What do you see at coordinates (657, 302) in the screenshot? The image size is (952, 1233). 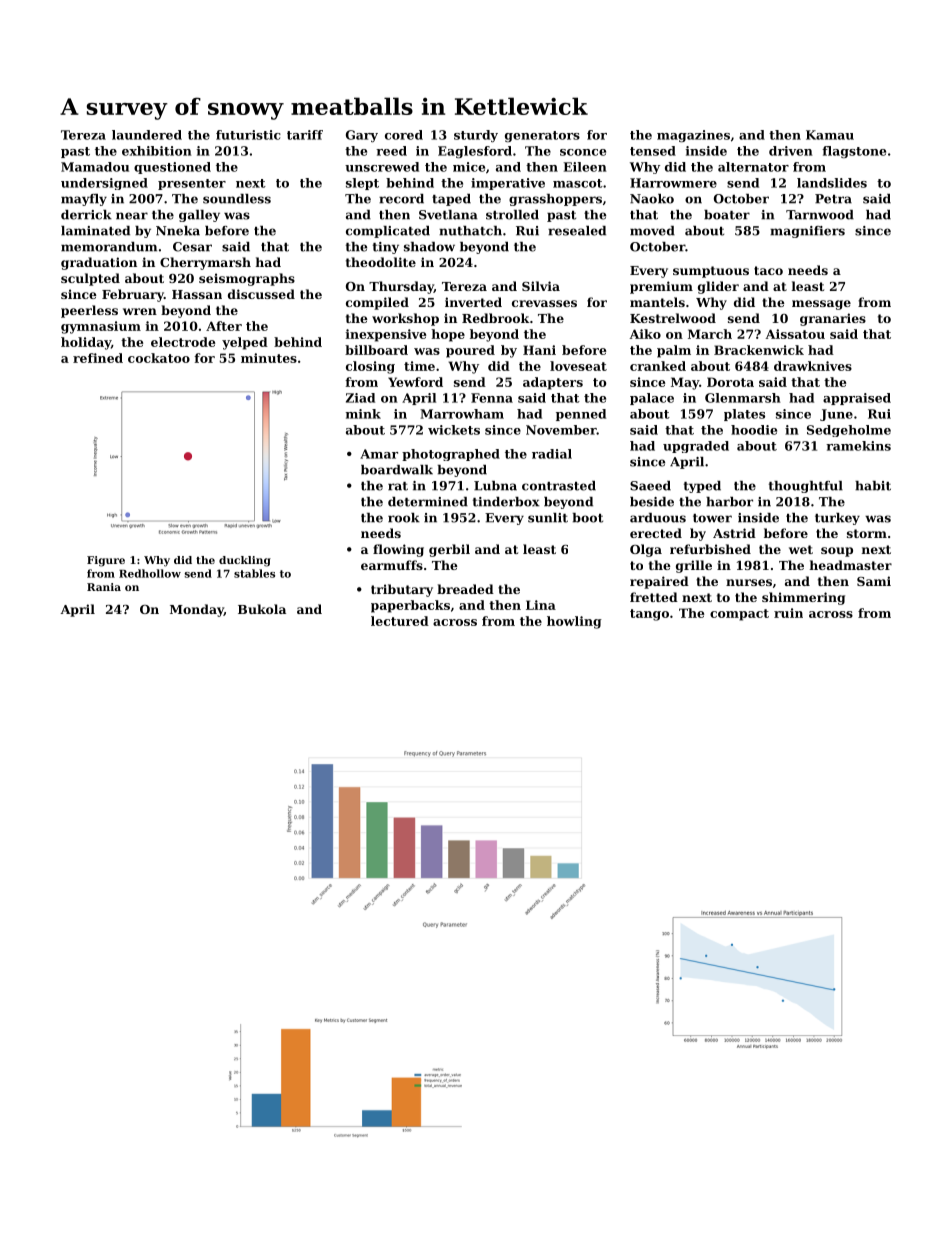 I see `mantels` at bounding box center [657, 302].
